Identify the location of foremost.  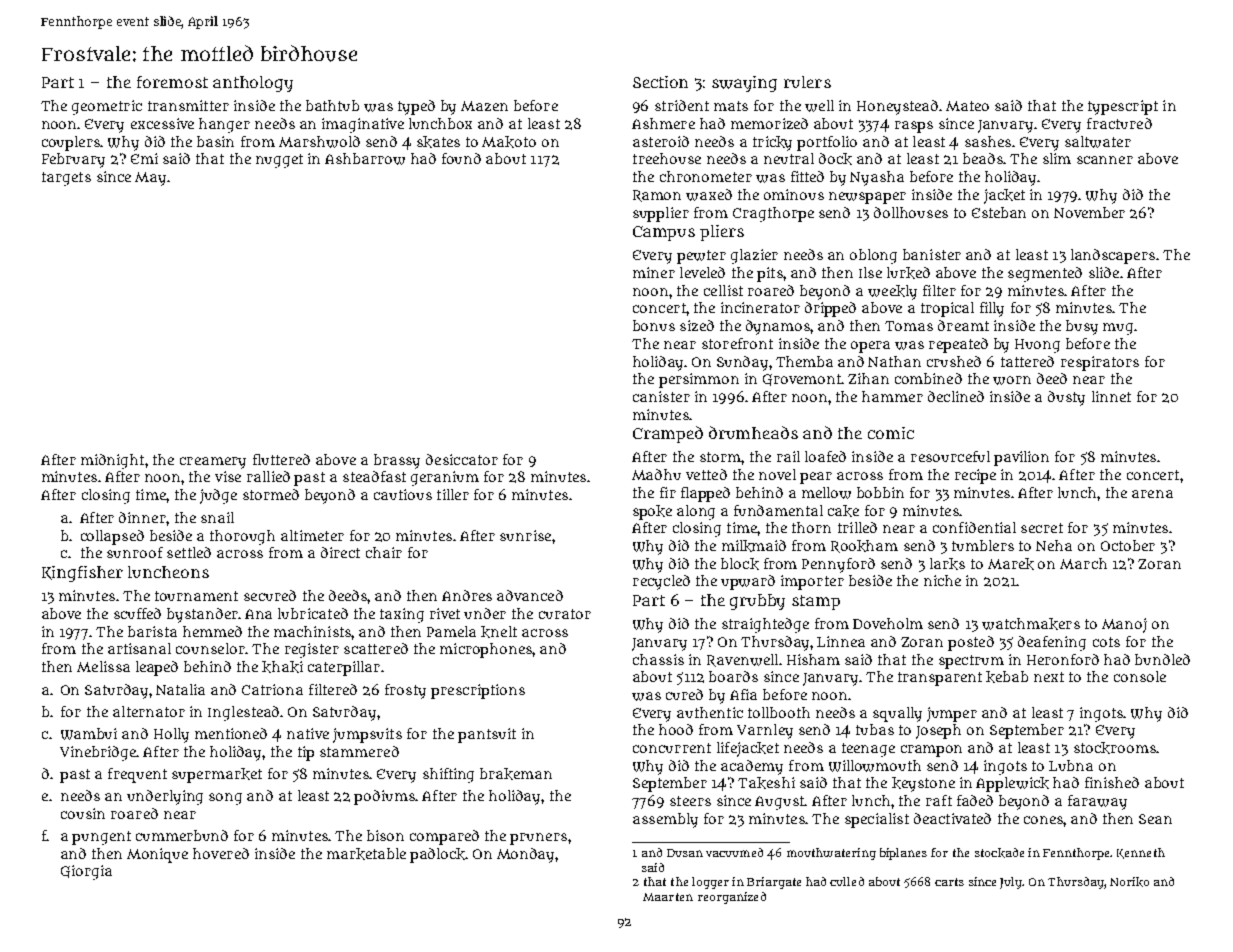
(172, 82).
